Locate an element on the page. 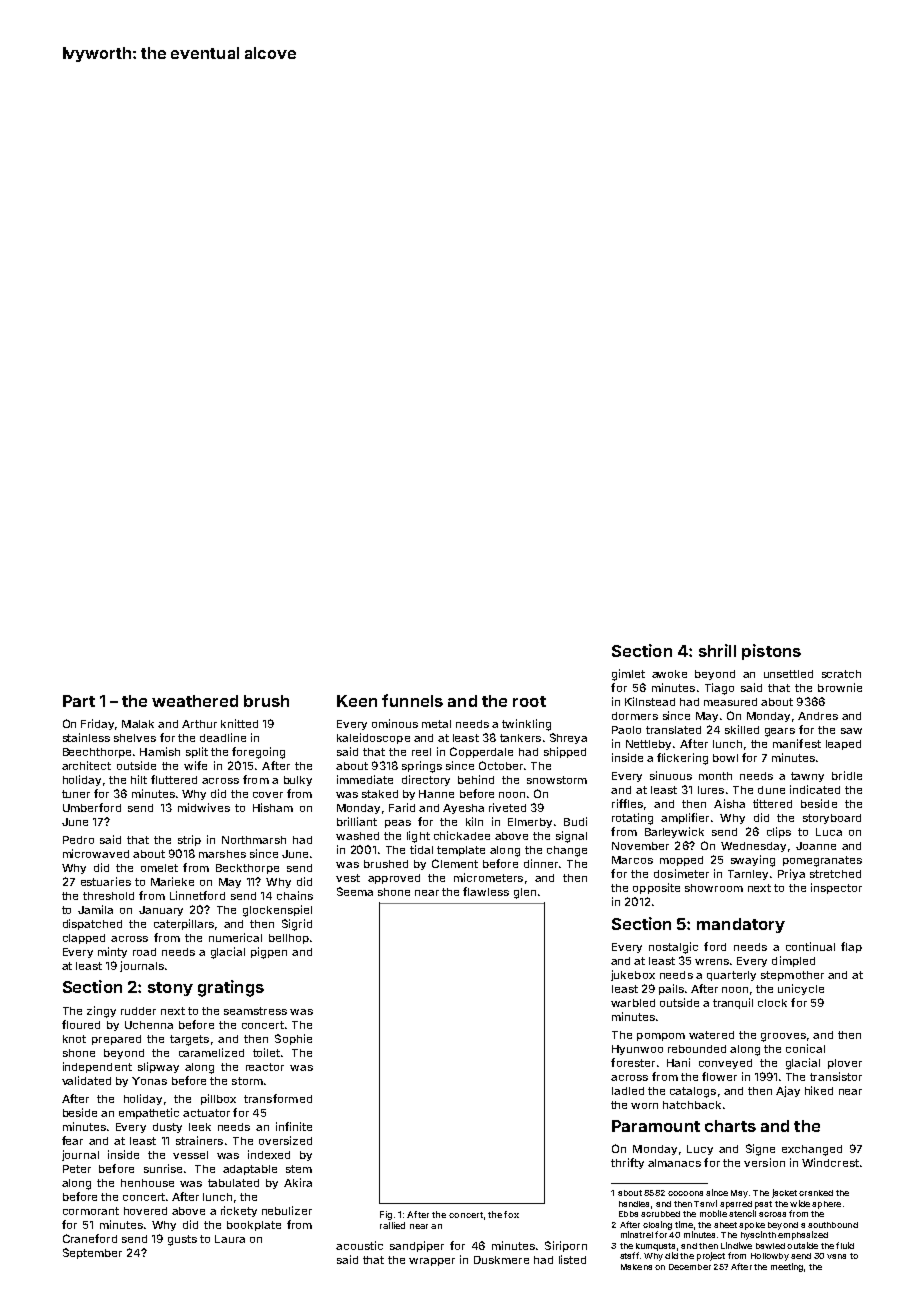  riveted is located at coordinates (507, 807).
